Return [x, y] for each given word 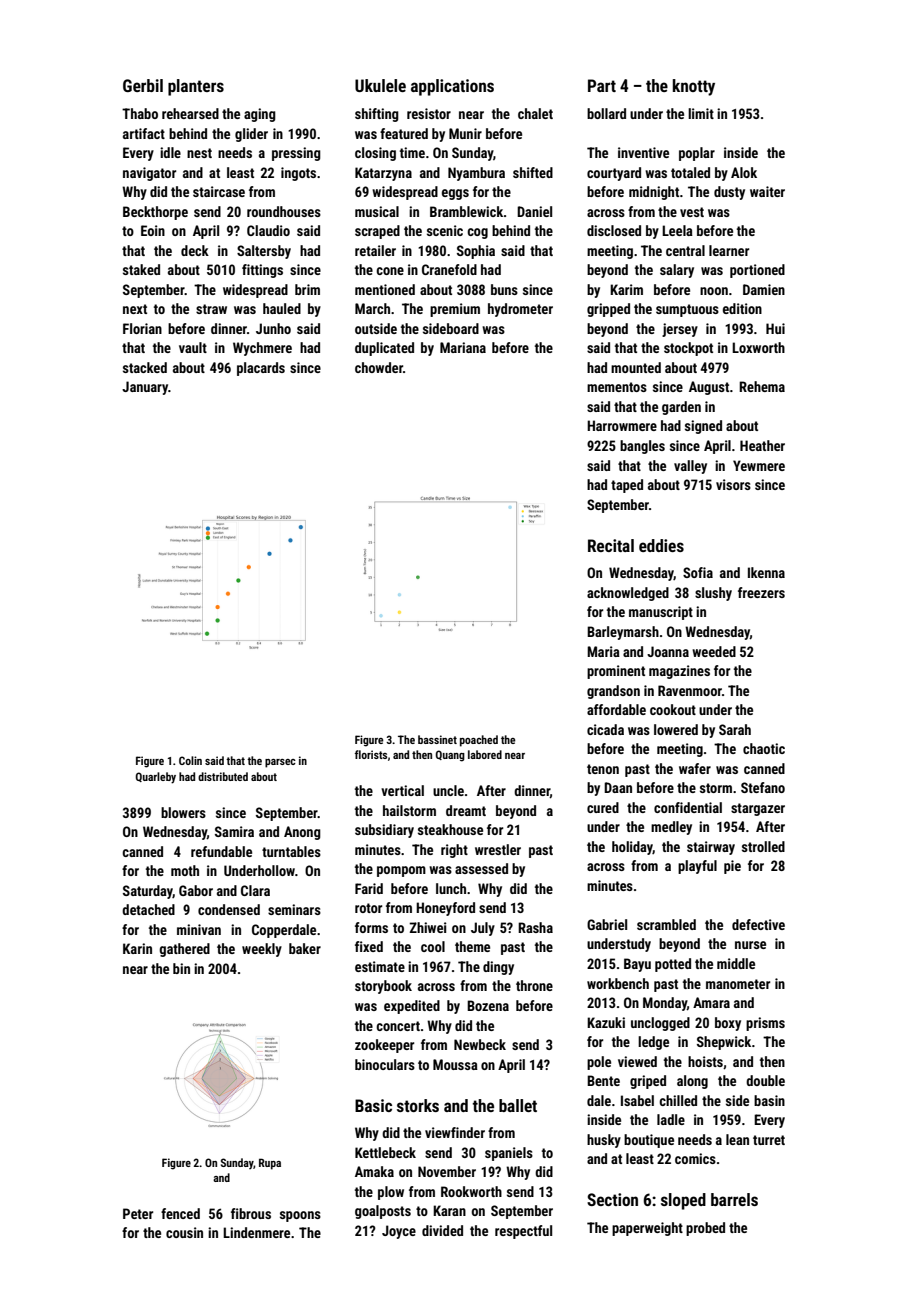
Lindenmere [256, 1232]
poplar [697, 154]
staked [141, 269]
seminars [294, 909]
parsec [280, 763]
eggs [455, 194]
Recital [611, 545]
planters [196, 87]
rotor [368, 908]
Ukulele [380, 85]
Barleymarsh [623, 633]
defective [758, 924]
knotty [694, 87]
